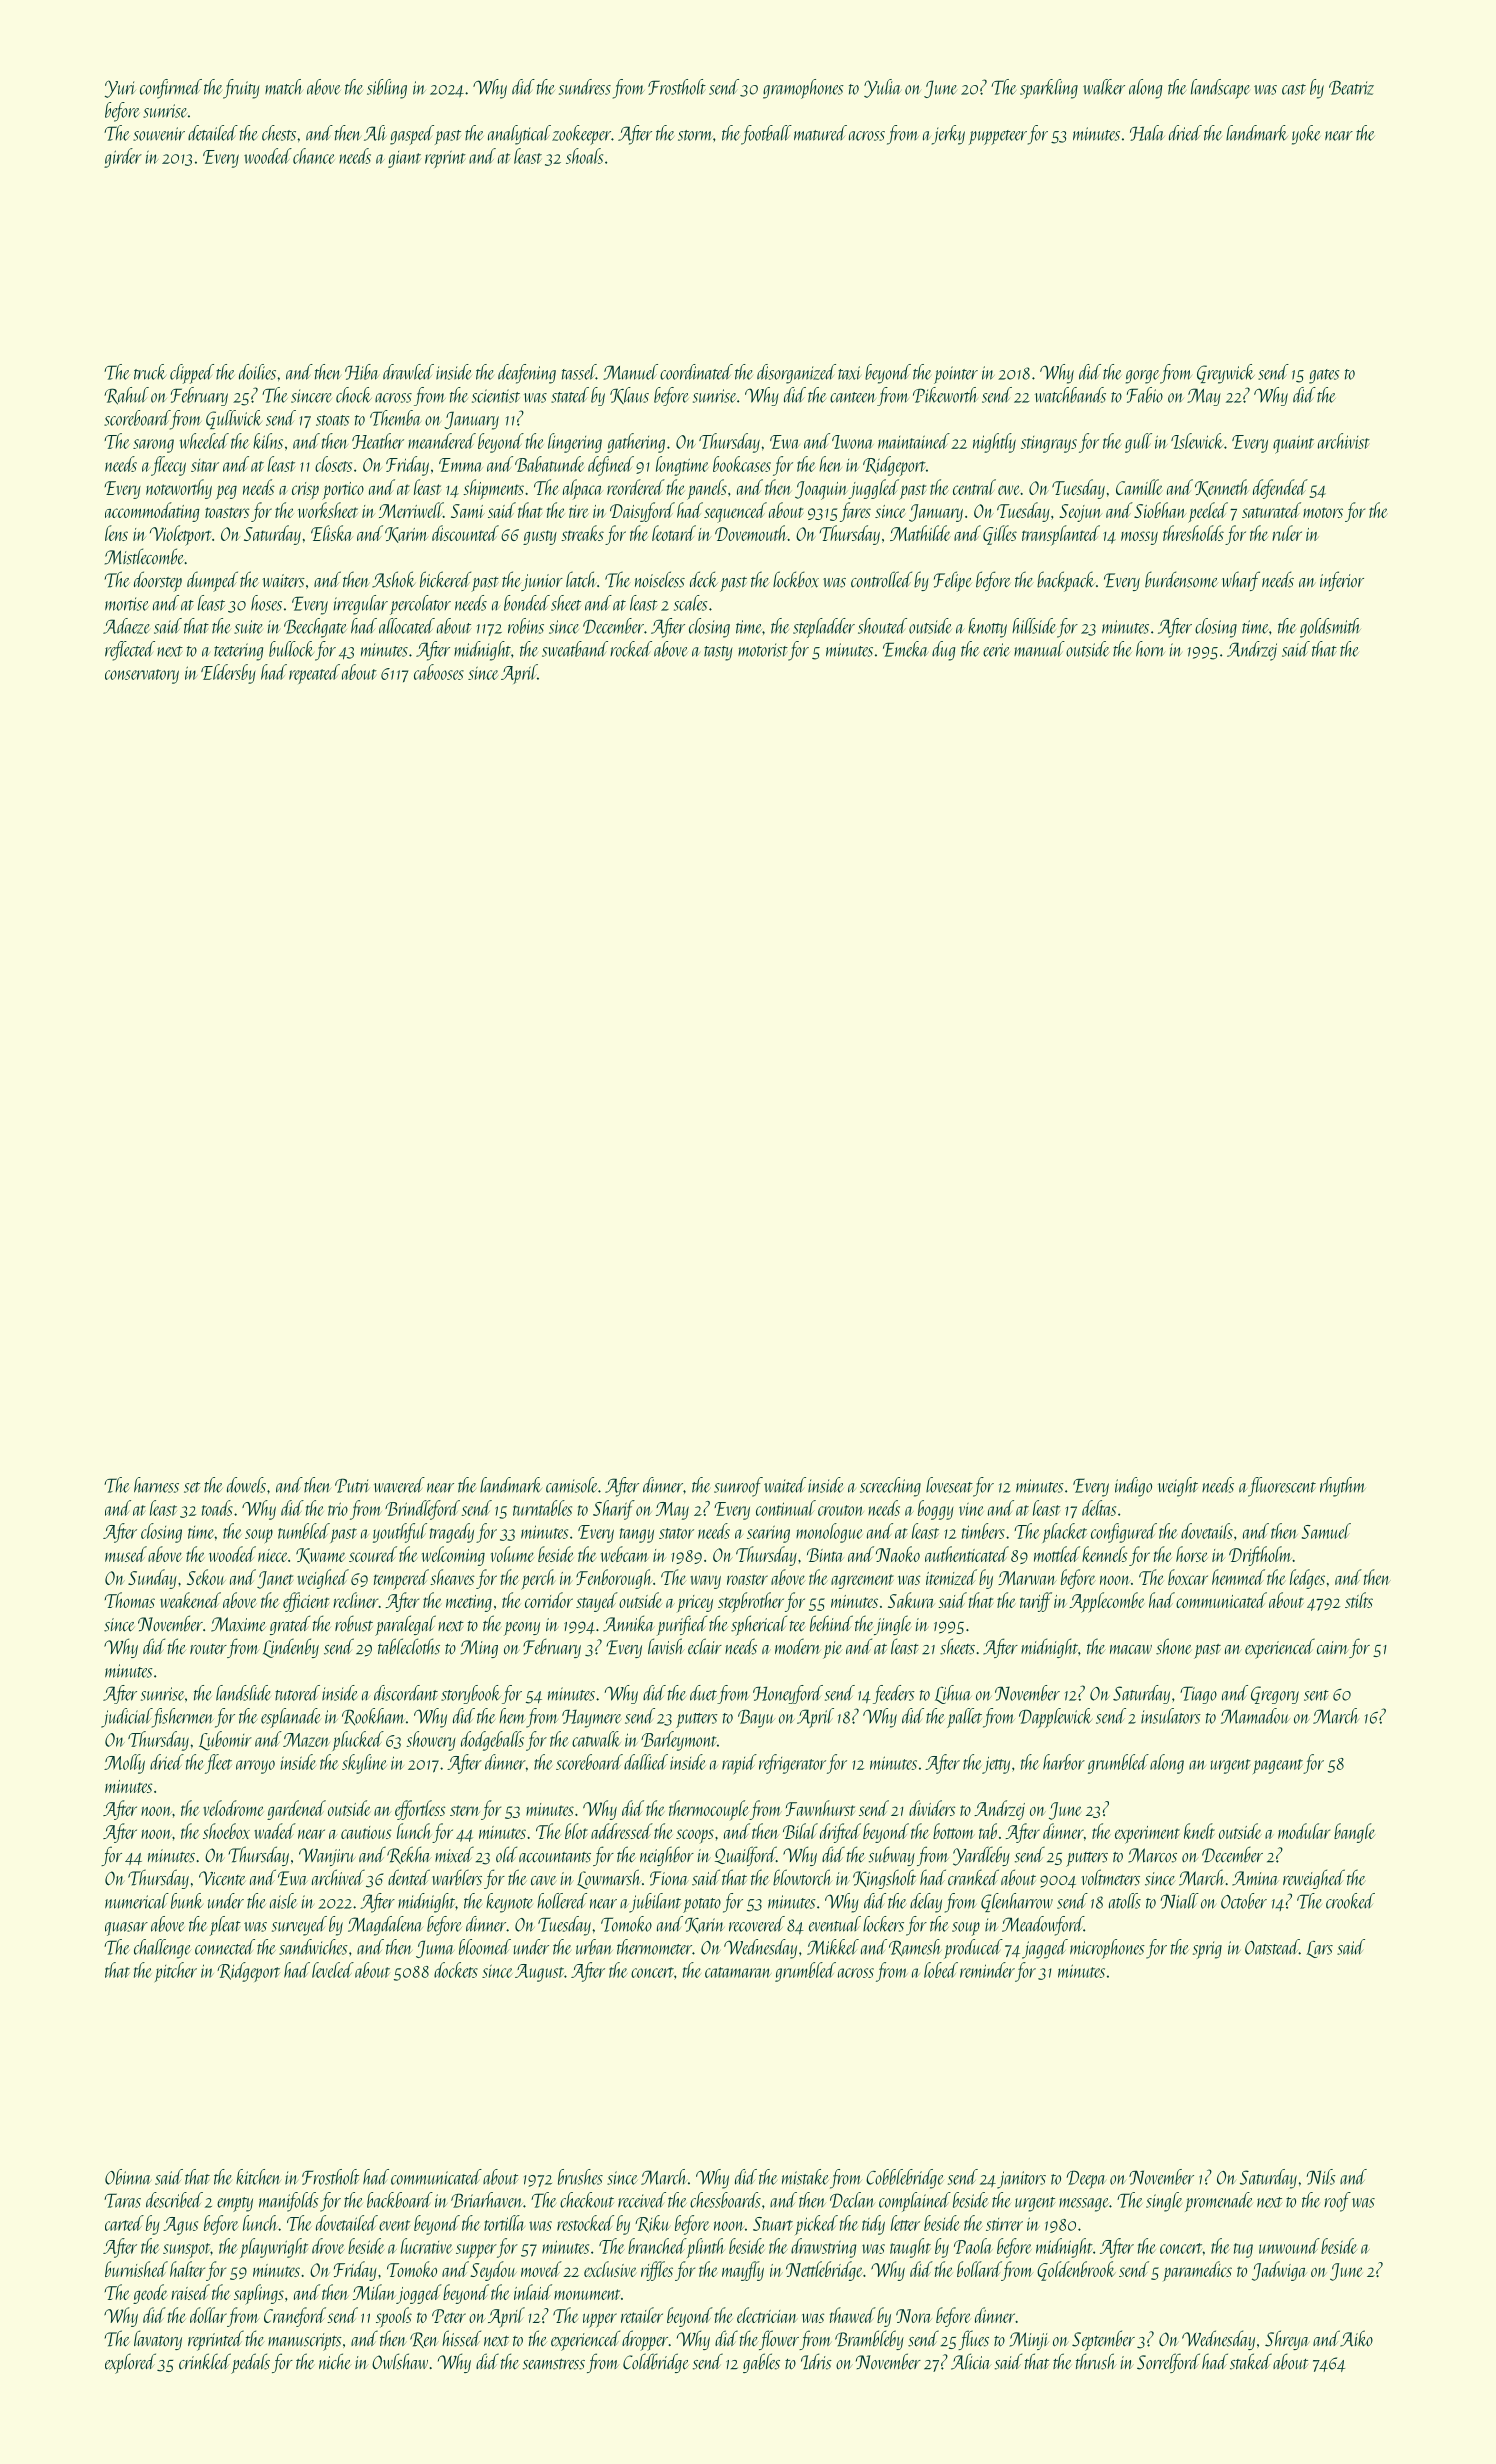 The height and width of the document is (2464, 1496). What do you see at coordinates (314, 674) in the document?
I see `repeated` at bounding box center [314, 674].
